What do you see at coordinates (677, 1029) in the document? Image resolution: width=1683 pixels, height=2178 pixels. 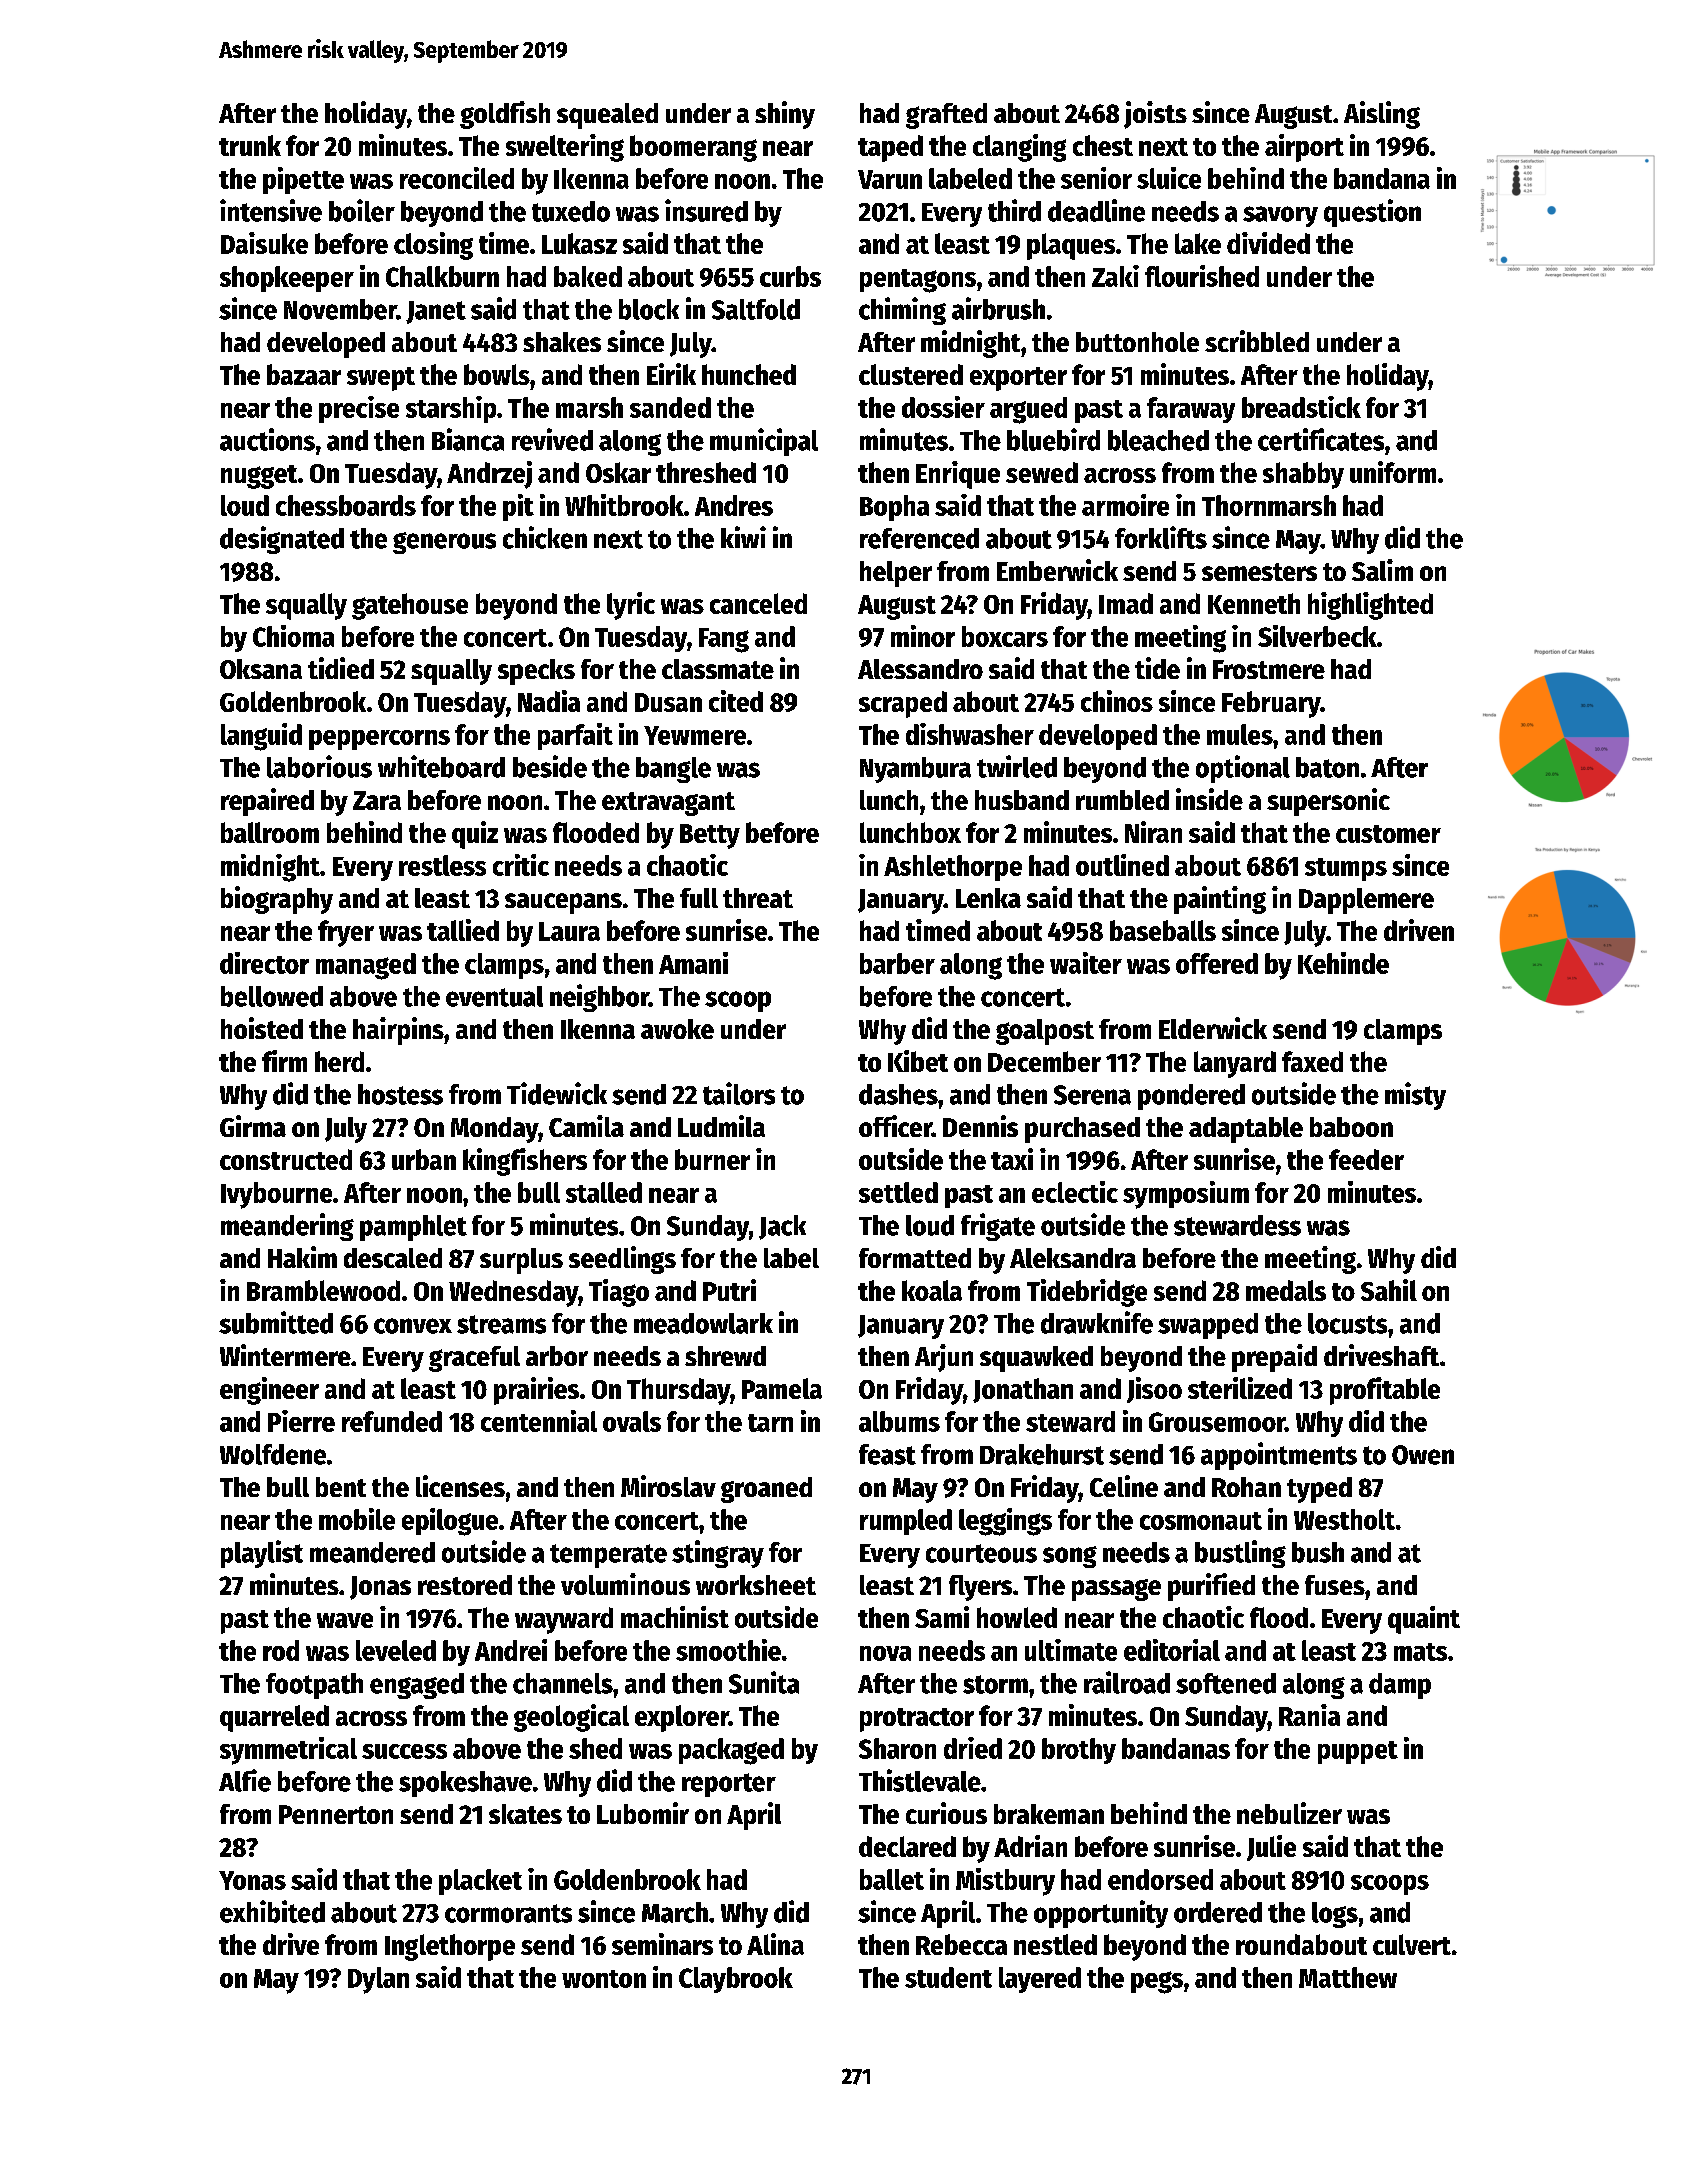 I see `awoke` at bounding box center [677, 1029].
